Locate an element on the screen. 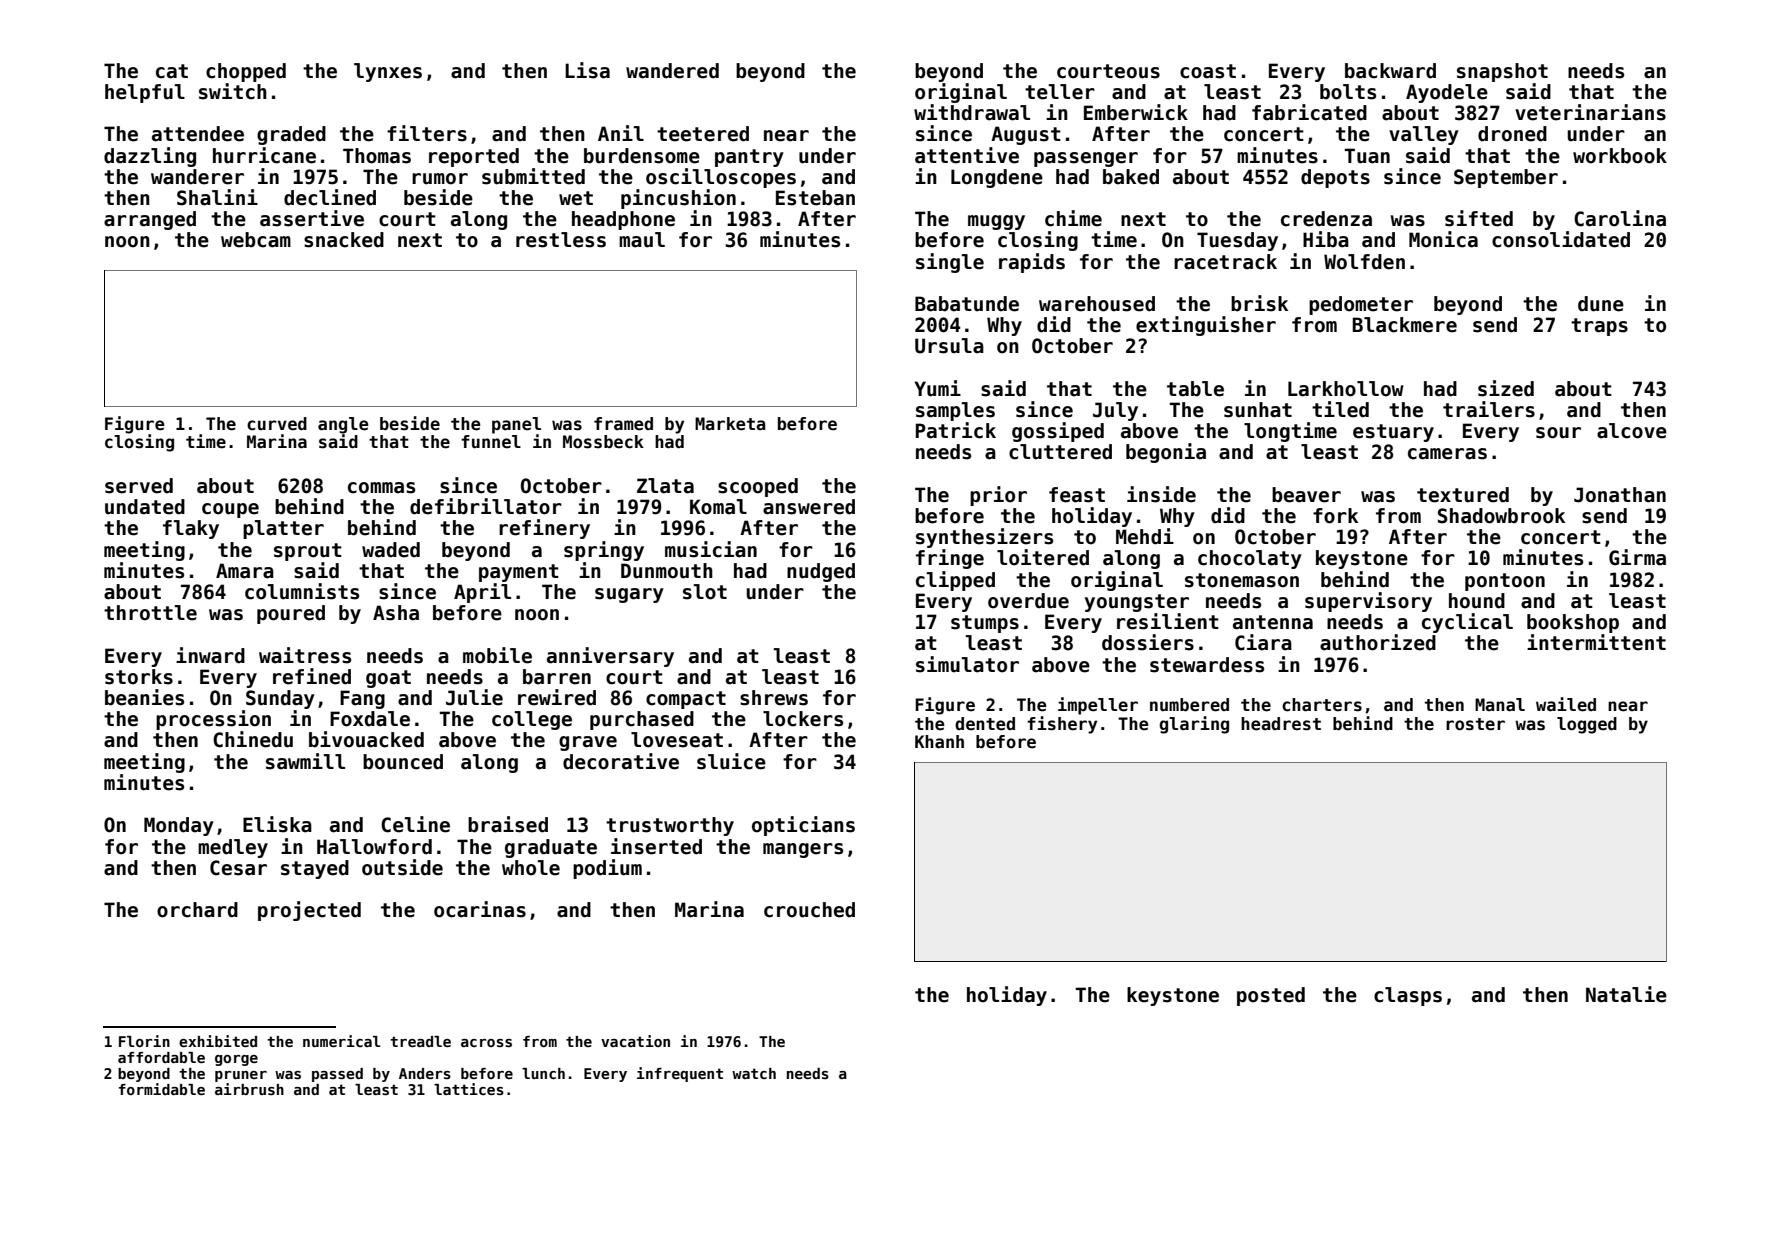 The image size is (1771, 1252). gorge is located at coordinates (236, 1060).
